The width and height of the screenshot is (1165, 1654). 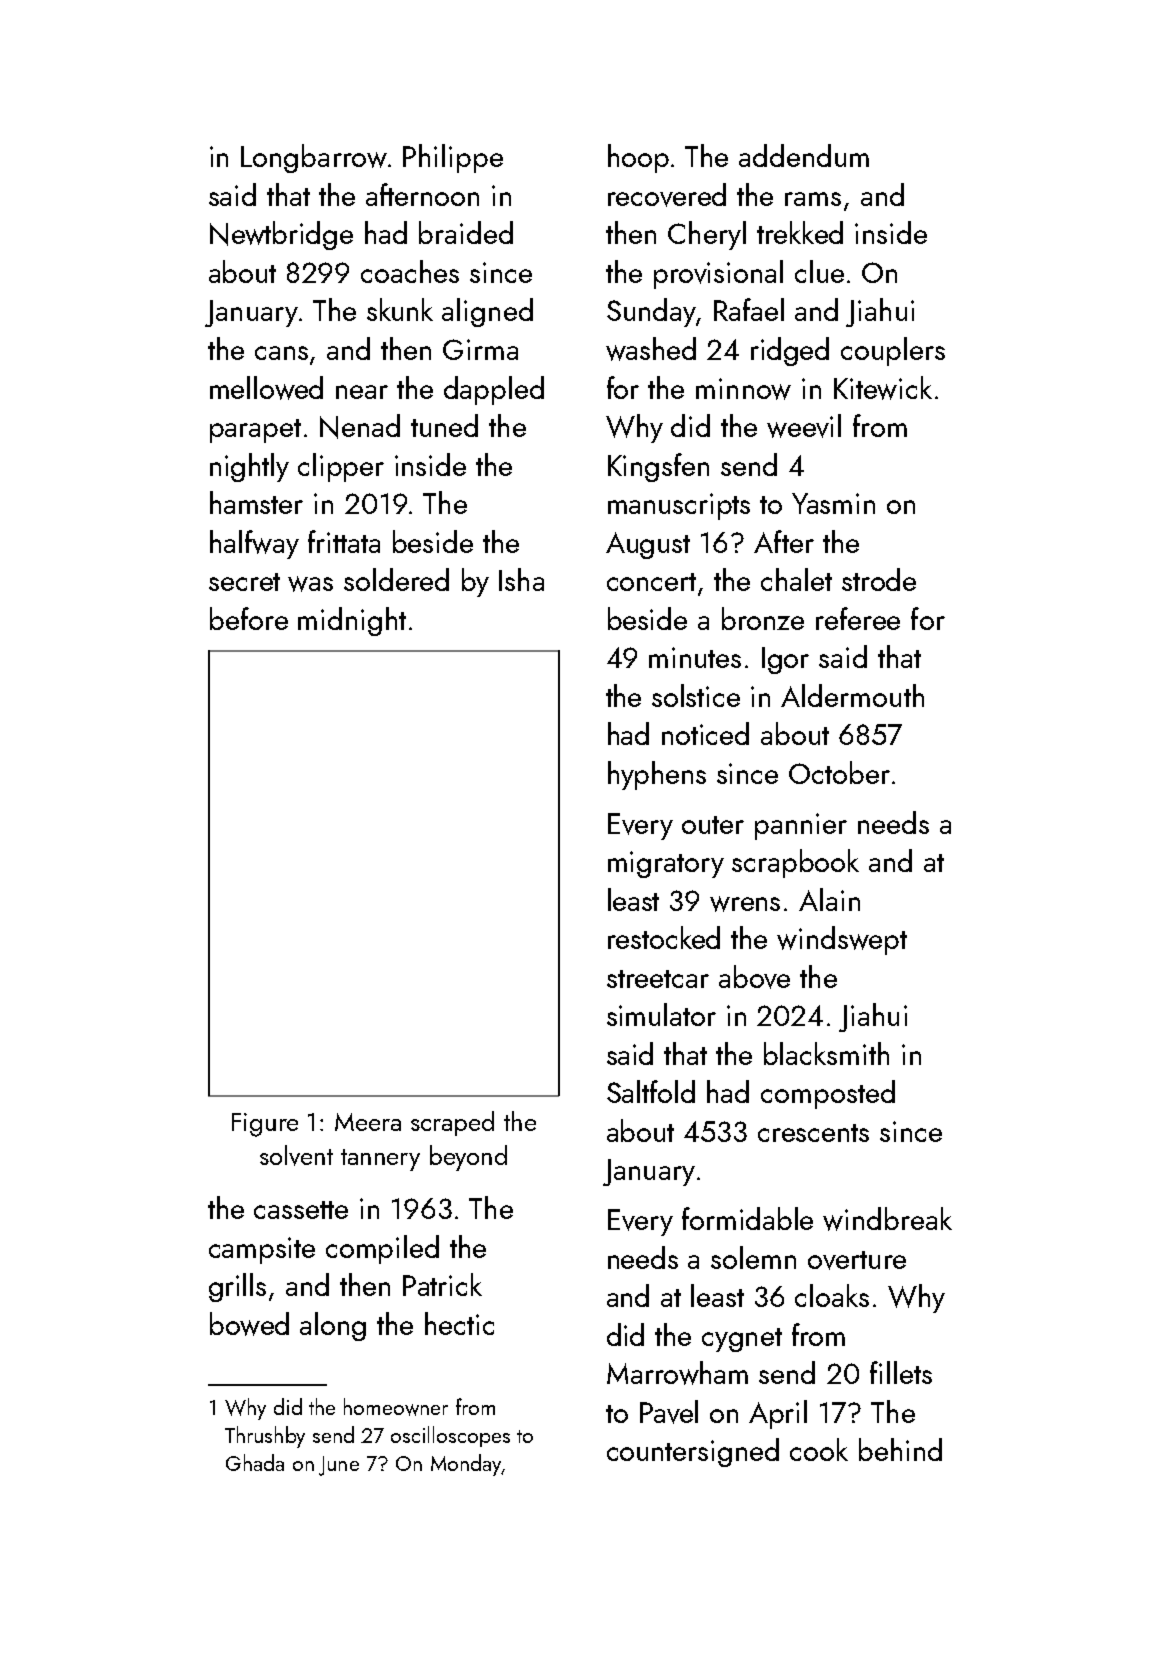 I want to click on fillets, so click(x=901, y=1372).
